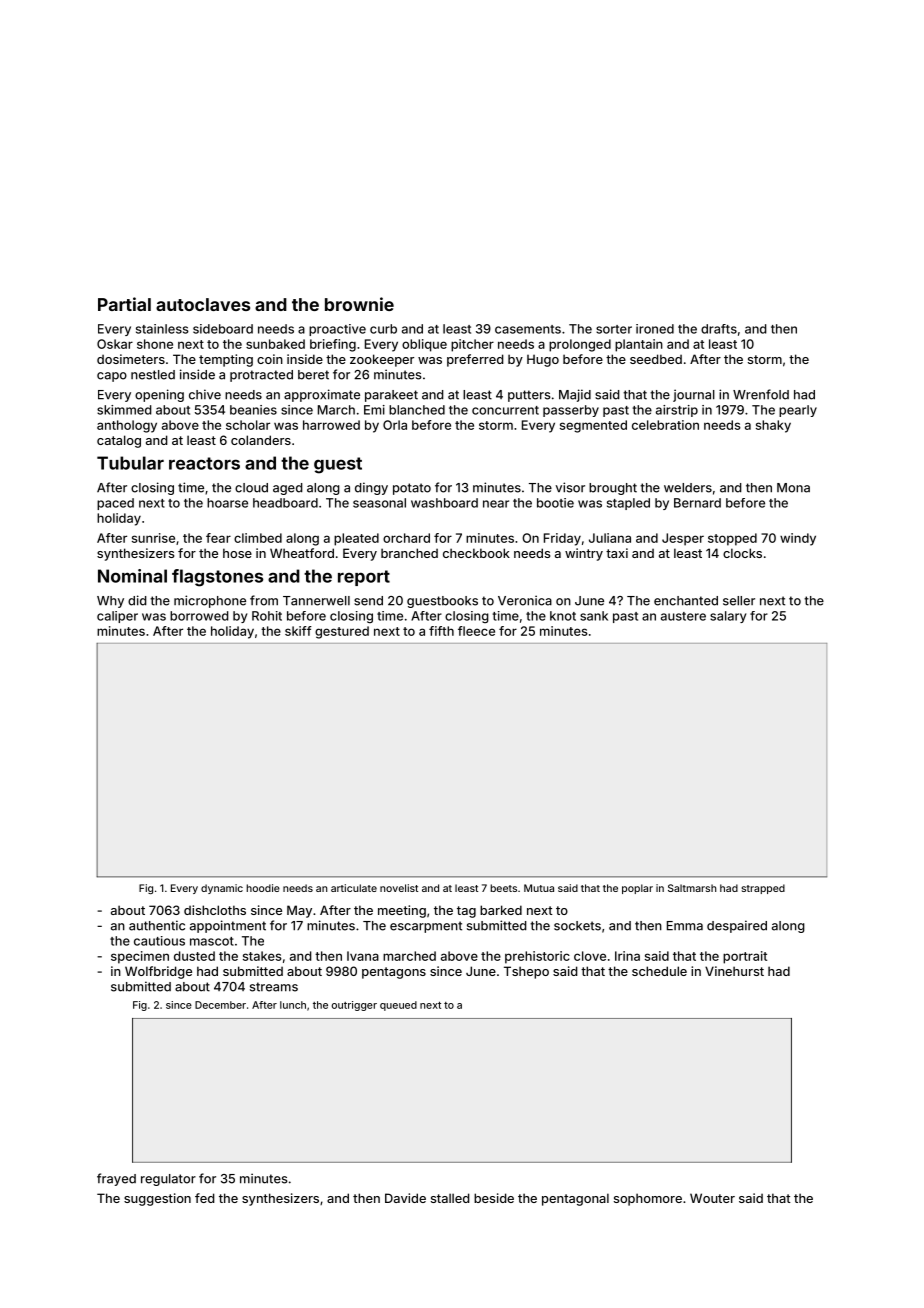 This image has width=924, height=1308. I want to click on drafts, so click(719, 329).
